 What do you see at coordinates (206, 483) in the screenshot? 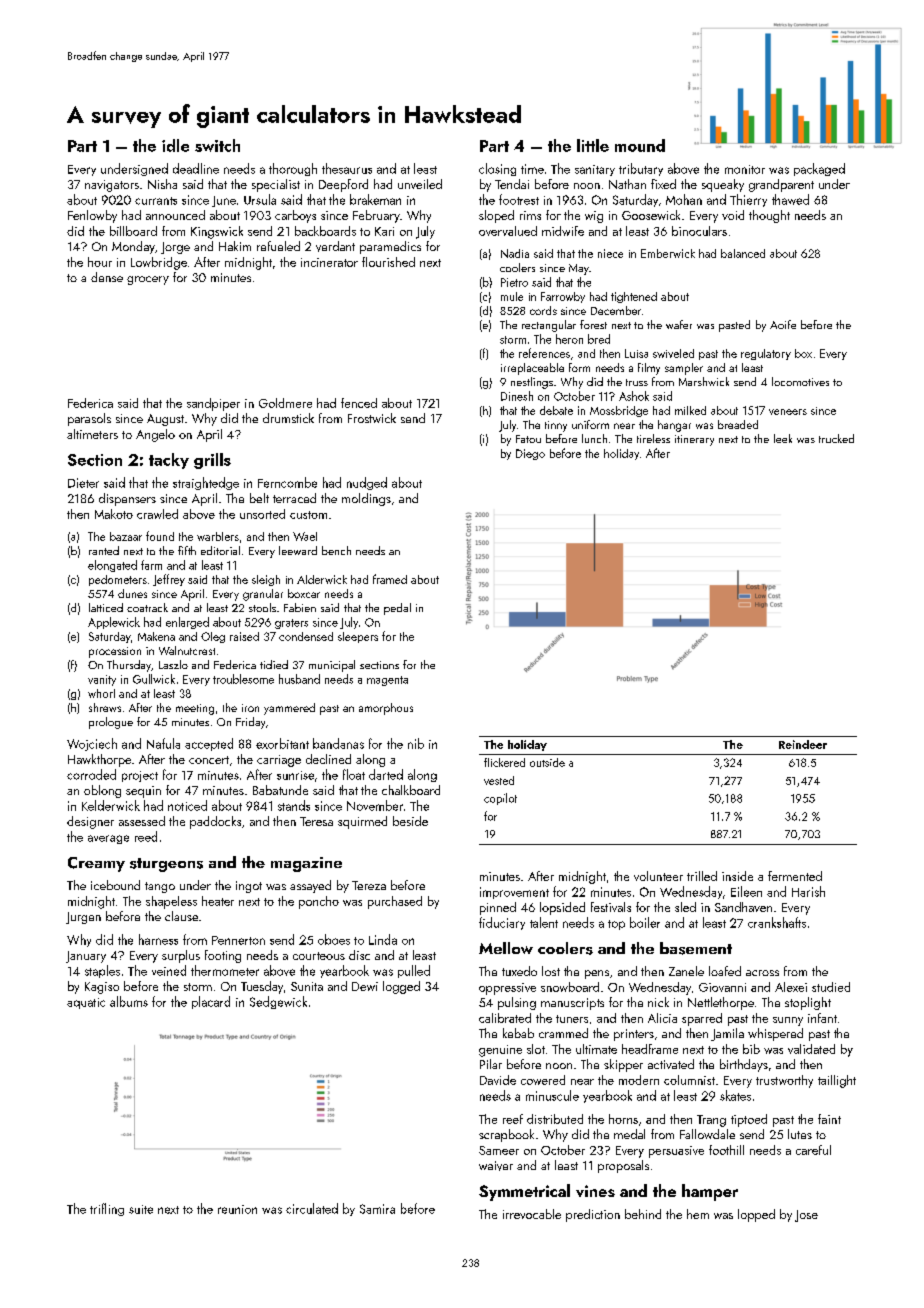
I see `straightedge` at bounding box center [206, 483].
